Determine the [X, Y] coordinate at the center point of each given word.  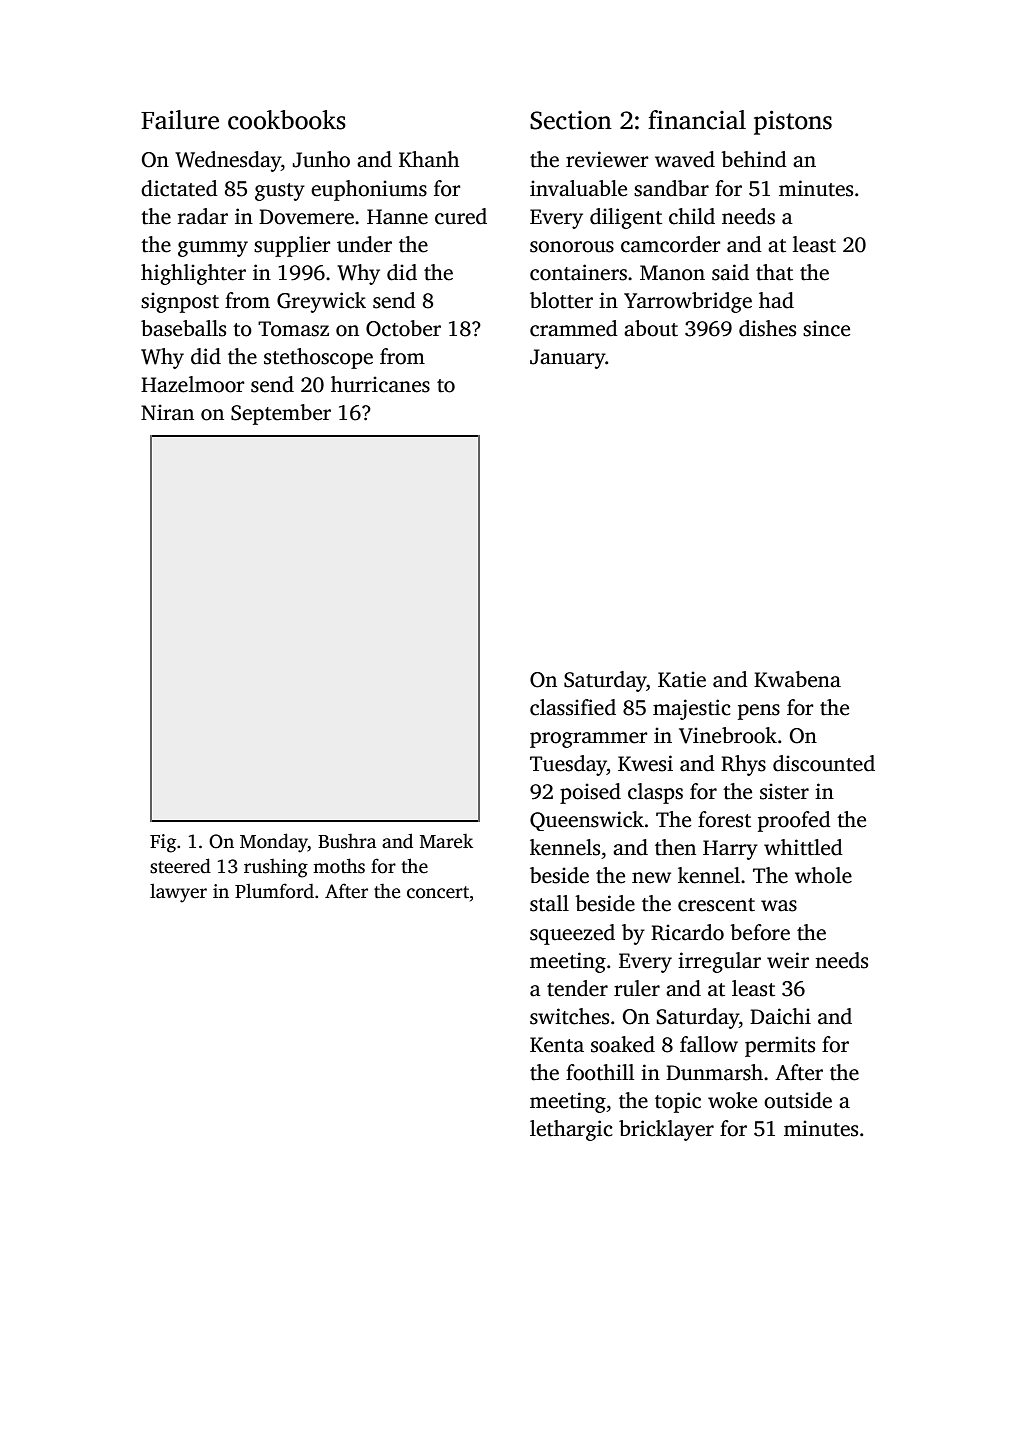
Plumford [274, 891]
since [826, 328]
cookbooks [287, 120]
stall [549, 903]
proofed [794, 821]
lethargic [571, 1130]
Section [571, 120]
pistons [793, 122]
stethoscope [318, 358]
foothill [600, 1072]
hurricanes [380, 384]
